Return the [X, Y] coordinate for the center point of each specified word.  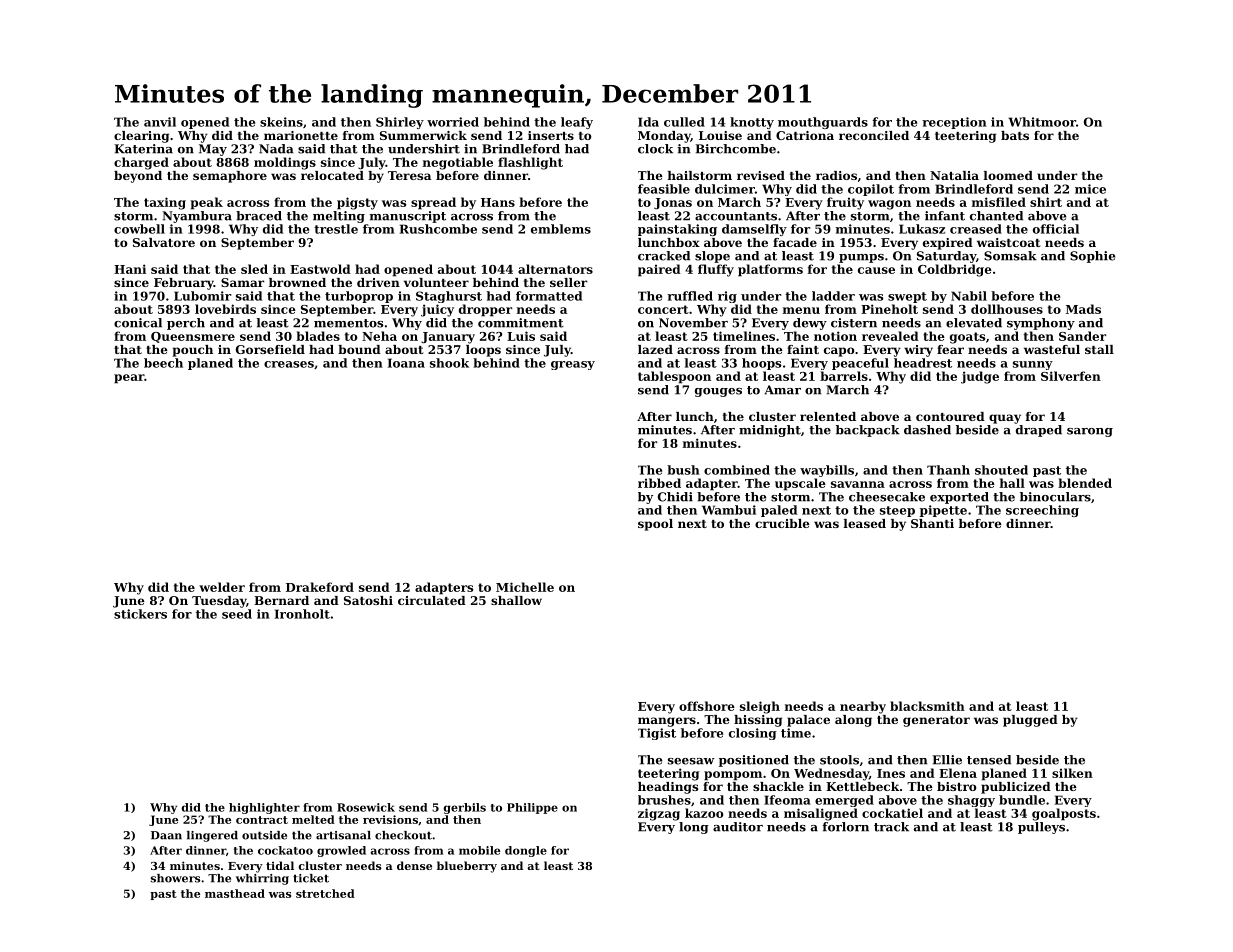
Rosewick [366, 807]
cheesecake [887, 497]
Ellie [947, 760]
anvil [160, 122]
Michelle [525, 587]
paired [659, 270]
